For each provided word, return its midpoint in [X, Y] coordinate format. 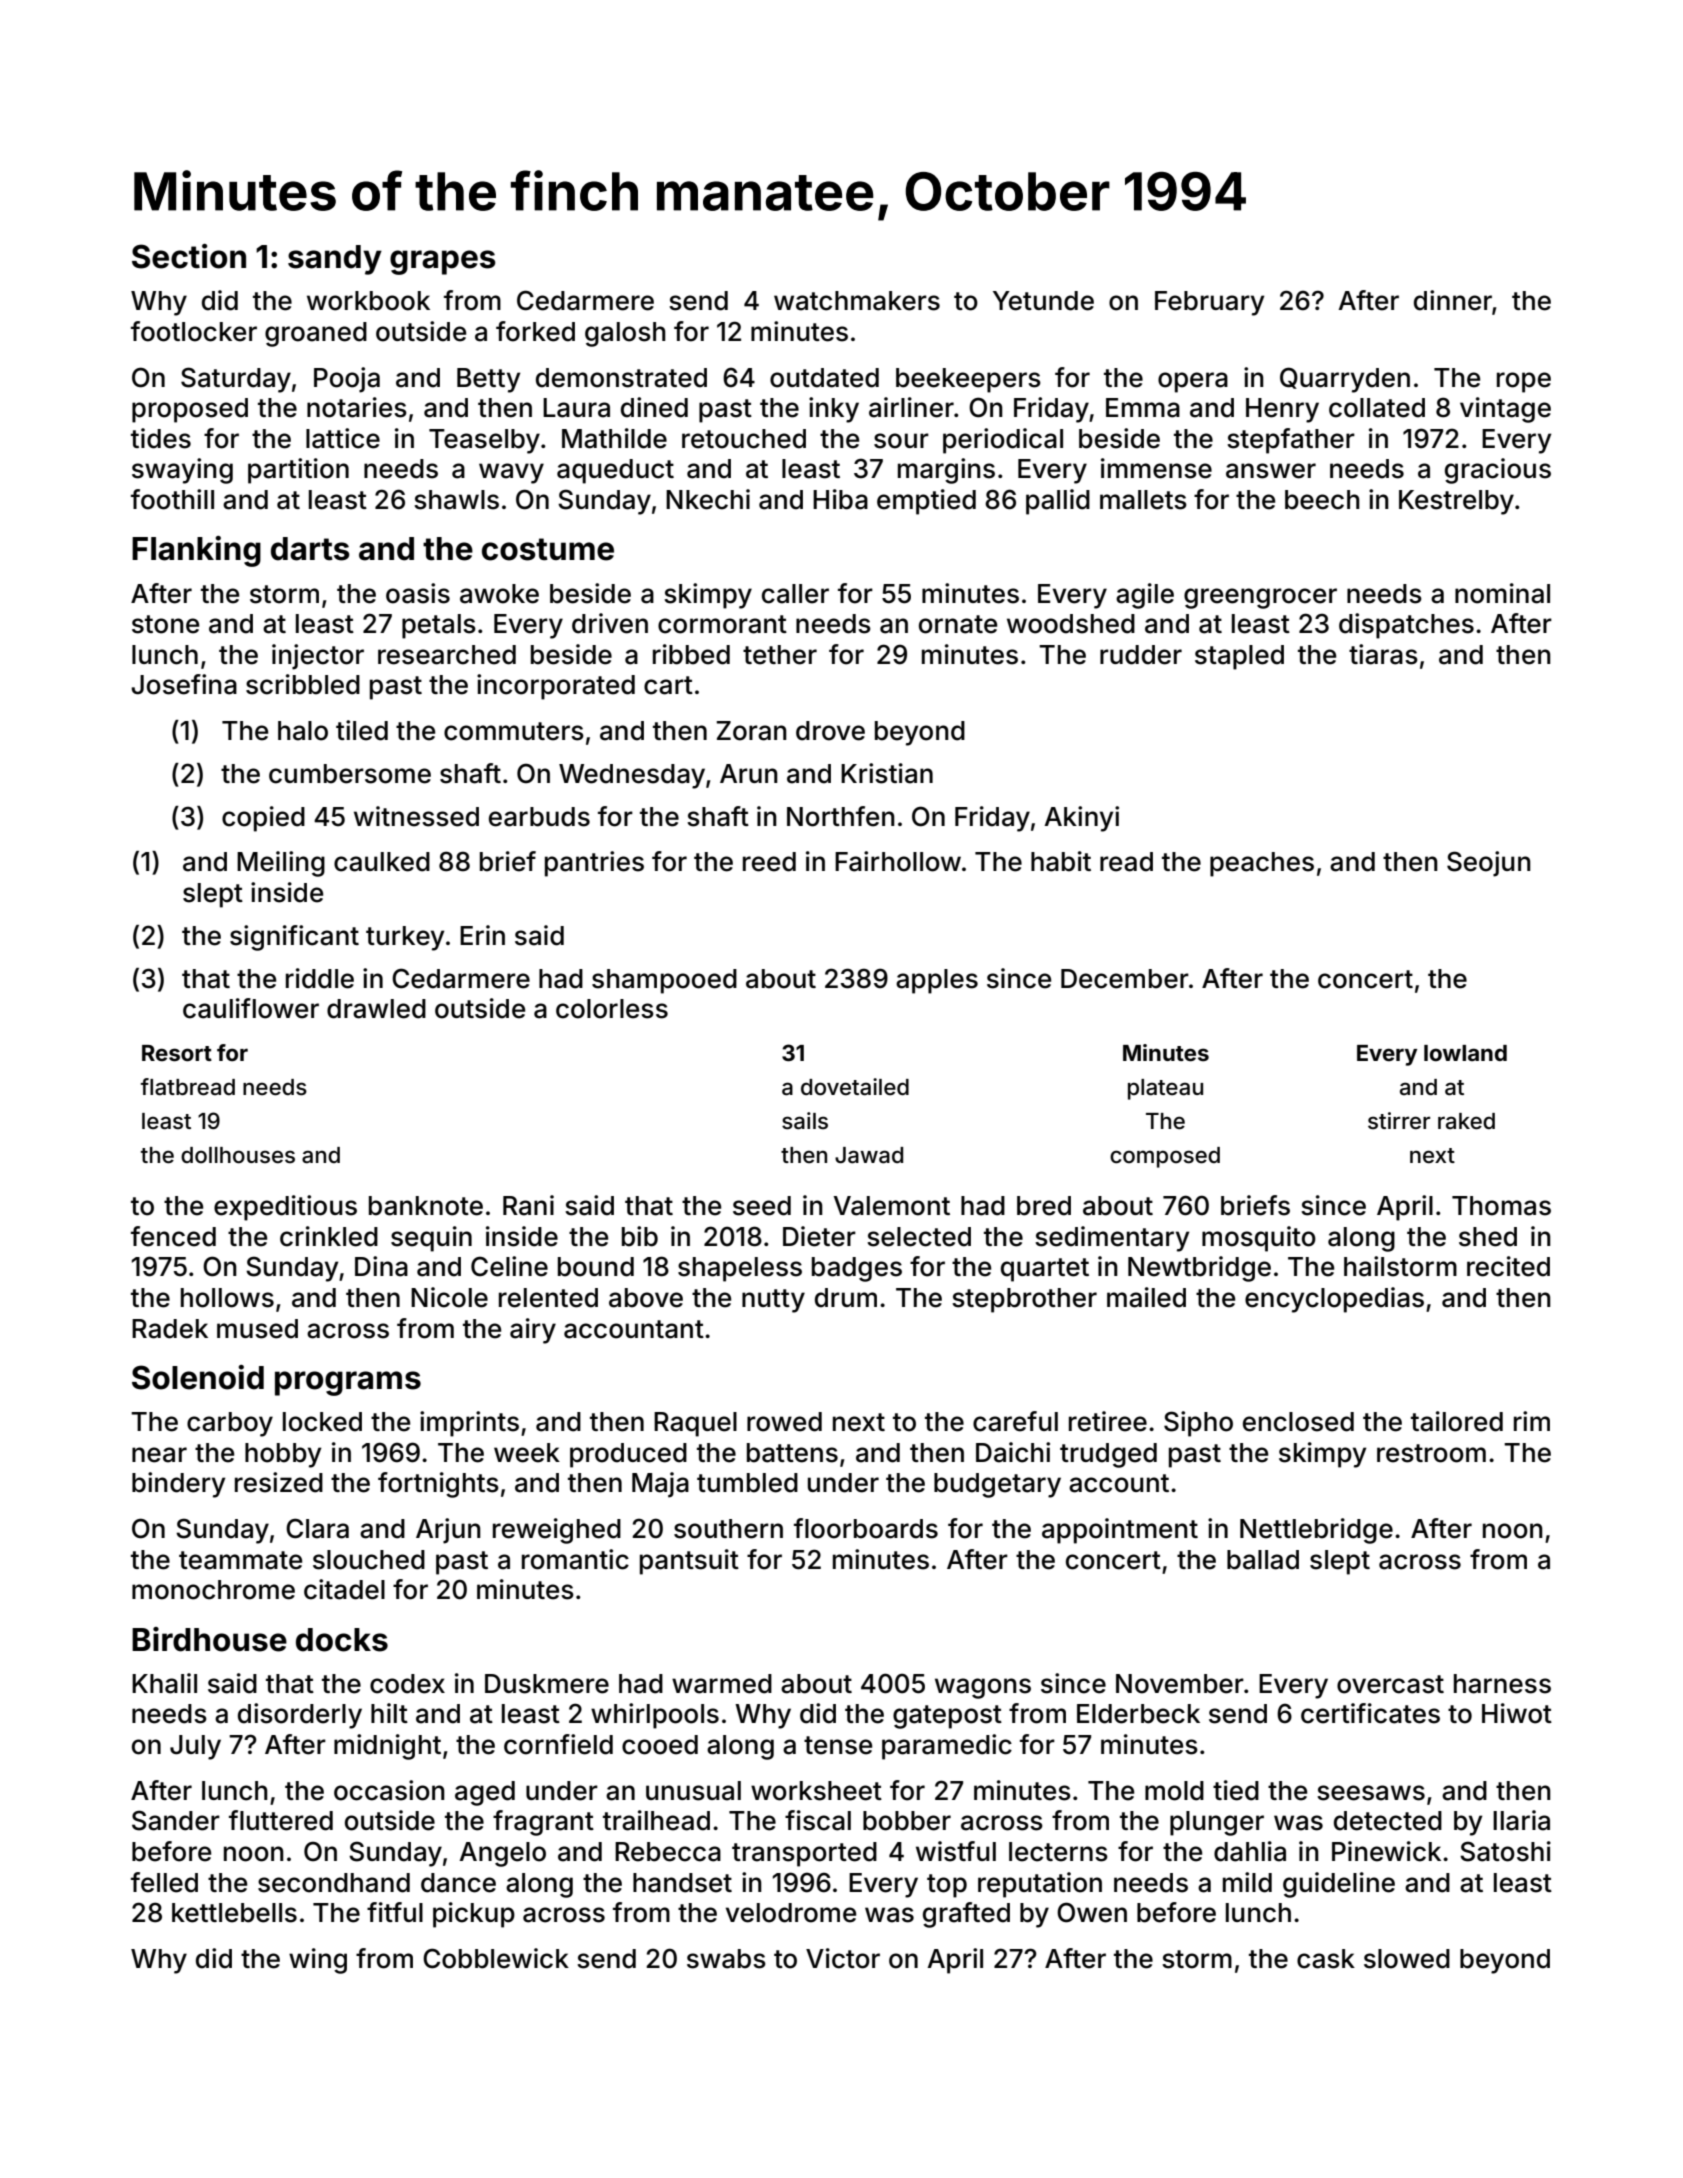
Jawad [869, 1155]
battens [792, 1453]
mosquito [1259, 1239]
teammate [240, 1560]
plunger [1217, 1823]
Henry [1282, 410]
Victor [843, 1958]
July [195, 1747]
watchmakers [857, 301]
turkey [405, 938]
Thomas [1501, 1206]
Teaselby [484, 441]
